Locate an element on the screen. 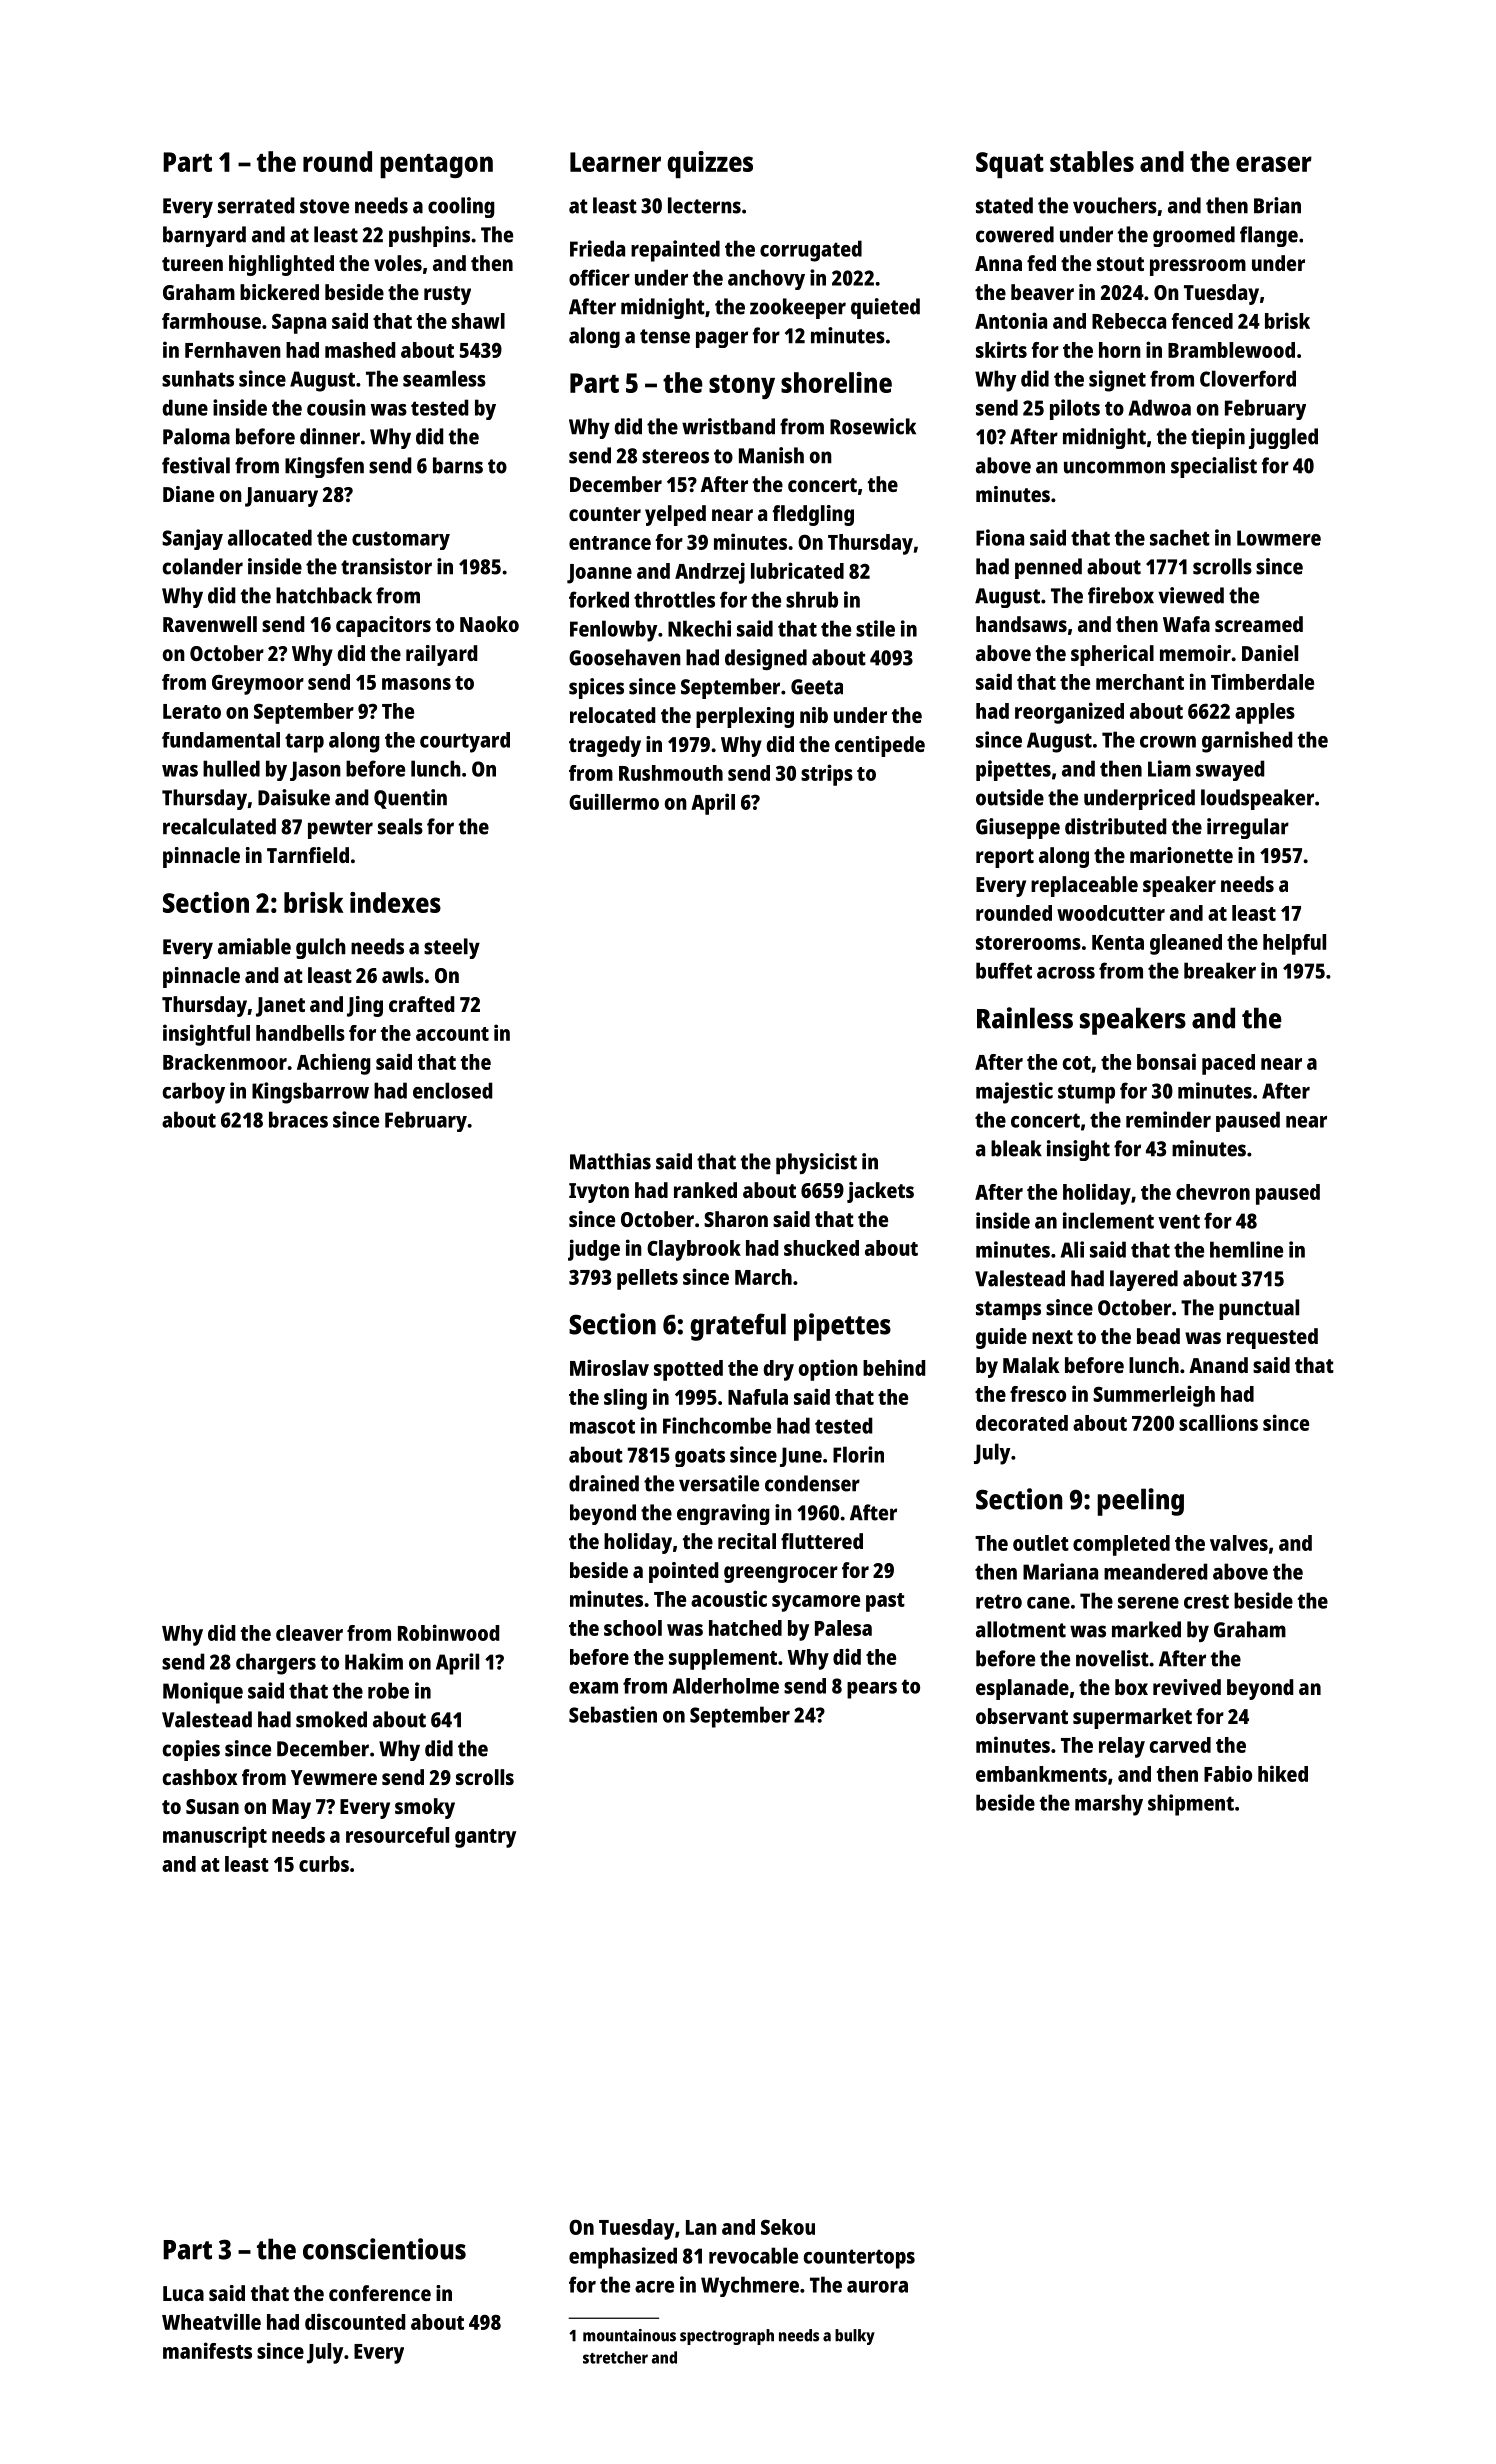 The height and width of the screenshot is (2464, 1496). tense is located at coordinates (665, 336).
